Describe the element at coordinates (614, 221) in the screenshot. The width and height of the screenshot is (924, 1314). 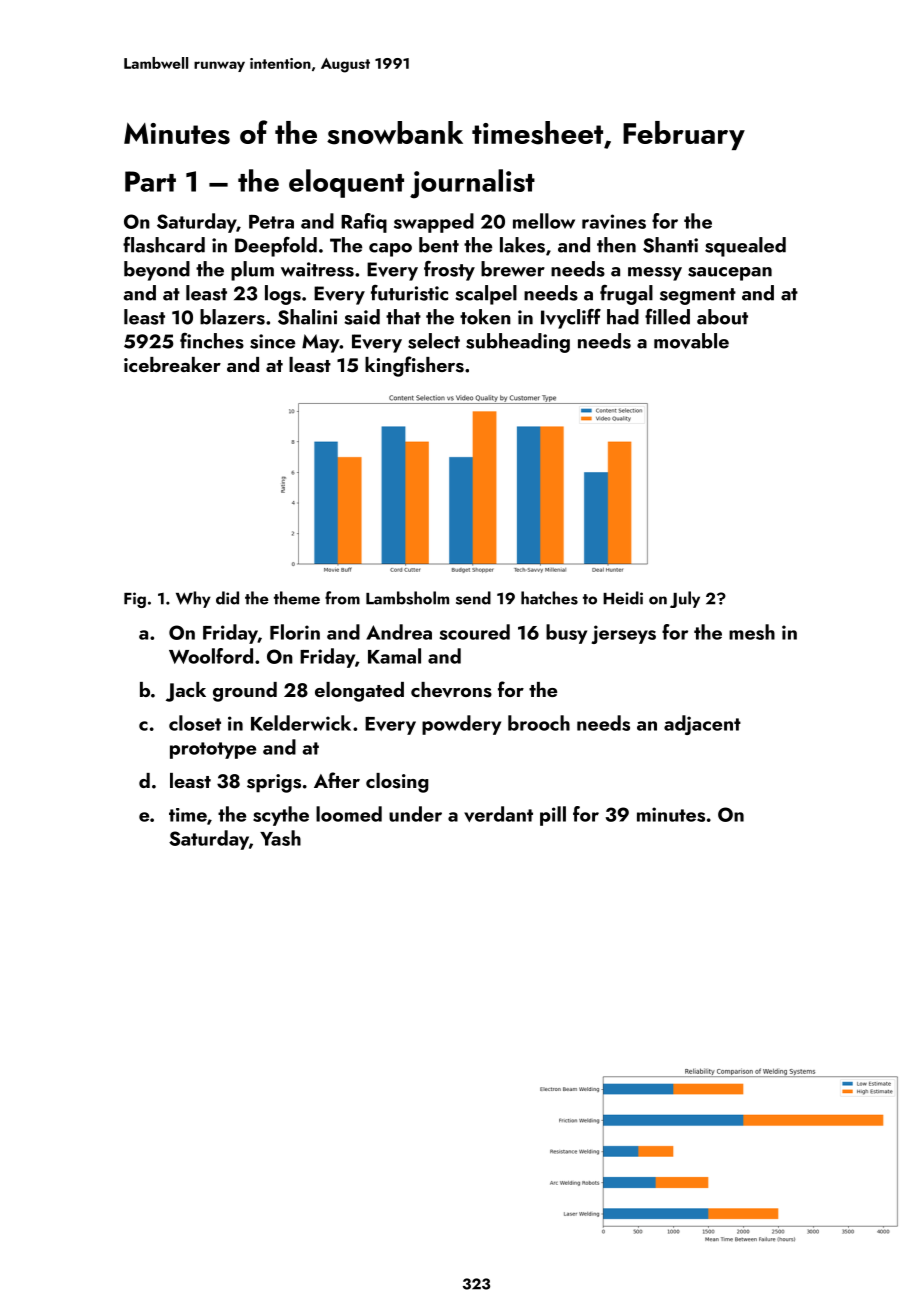
I see `ravines` at that location.
